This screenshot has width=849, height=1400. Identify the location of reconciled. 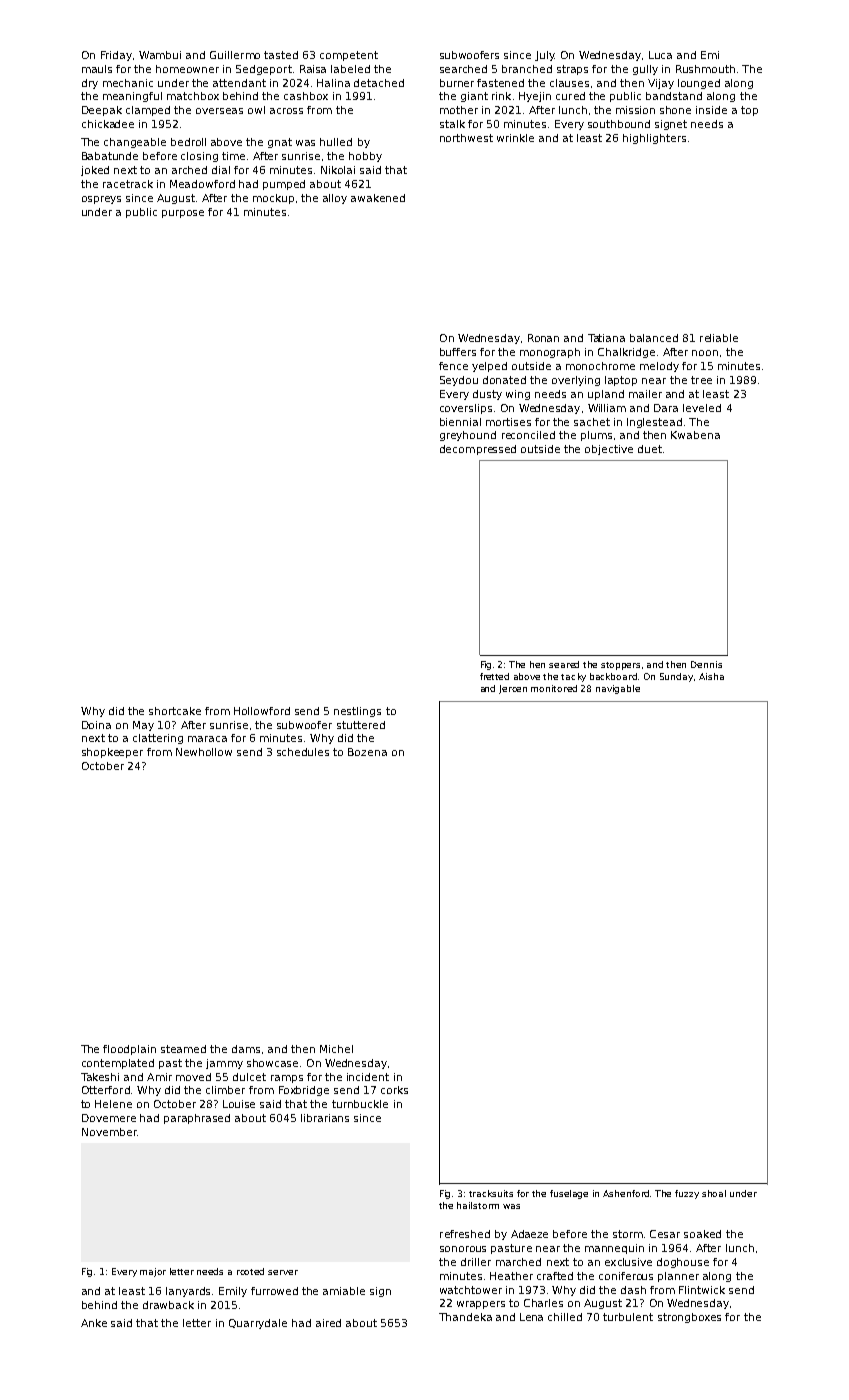
(528, 435).
